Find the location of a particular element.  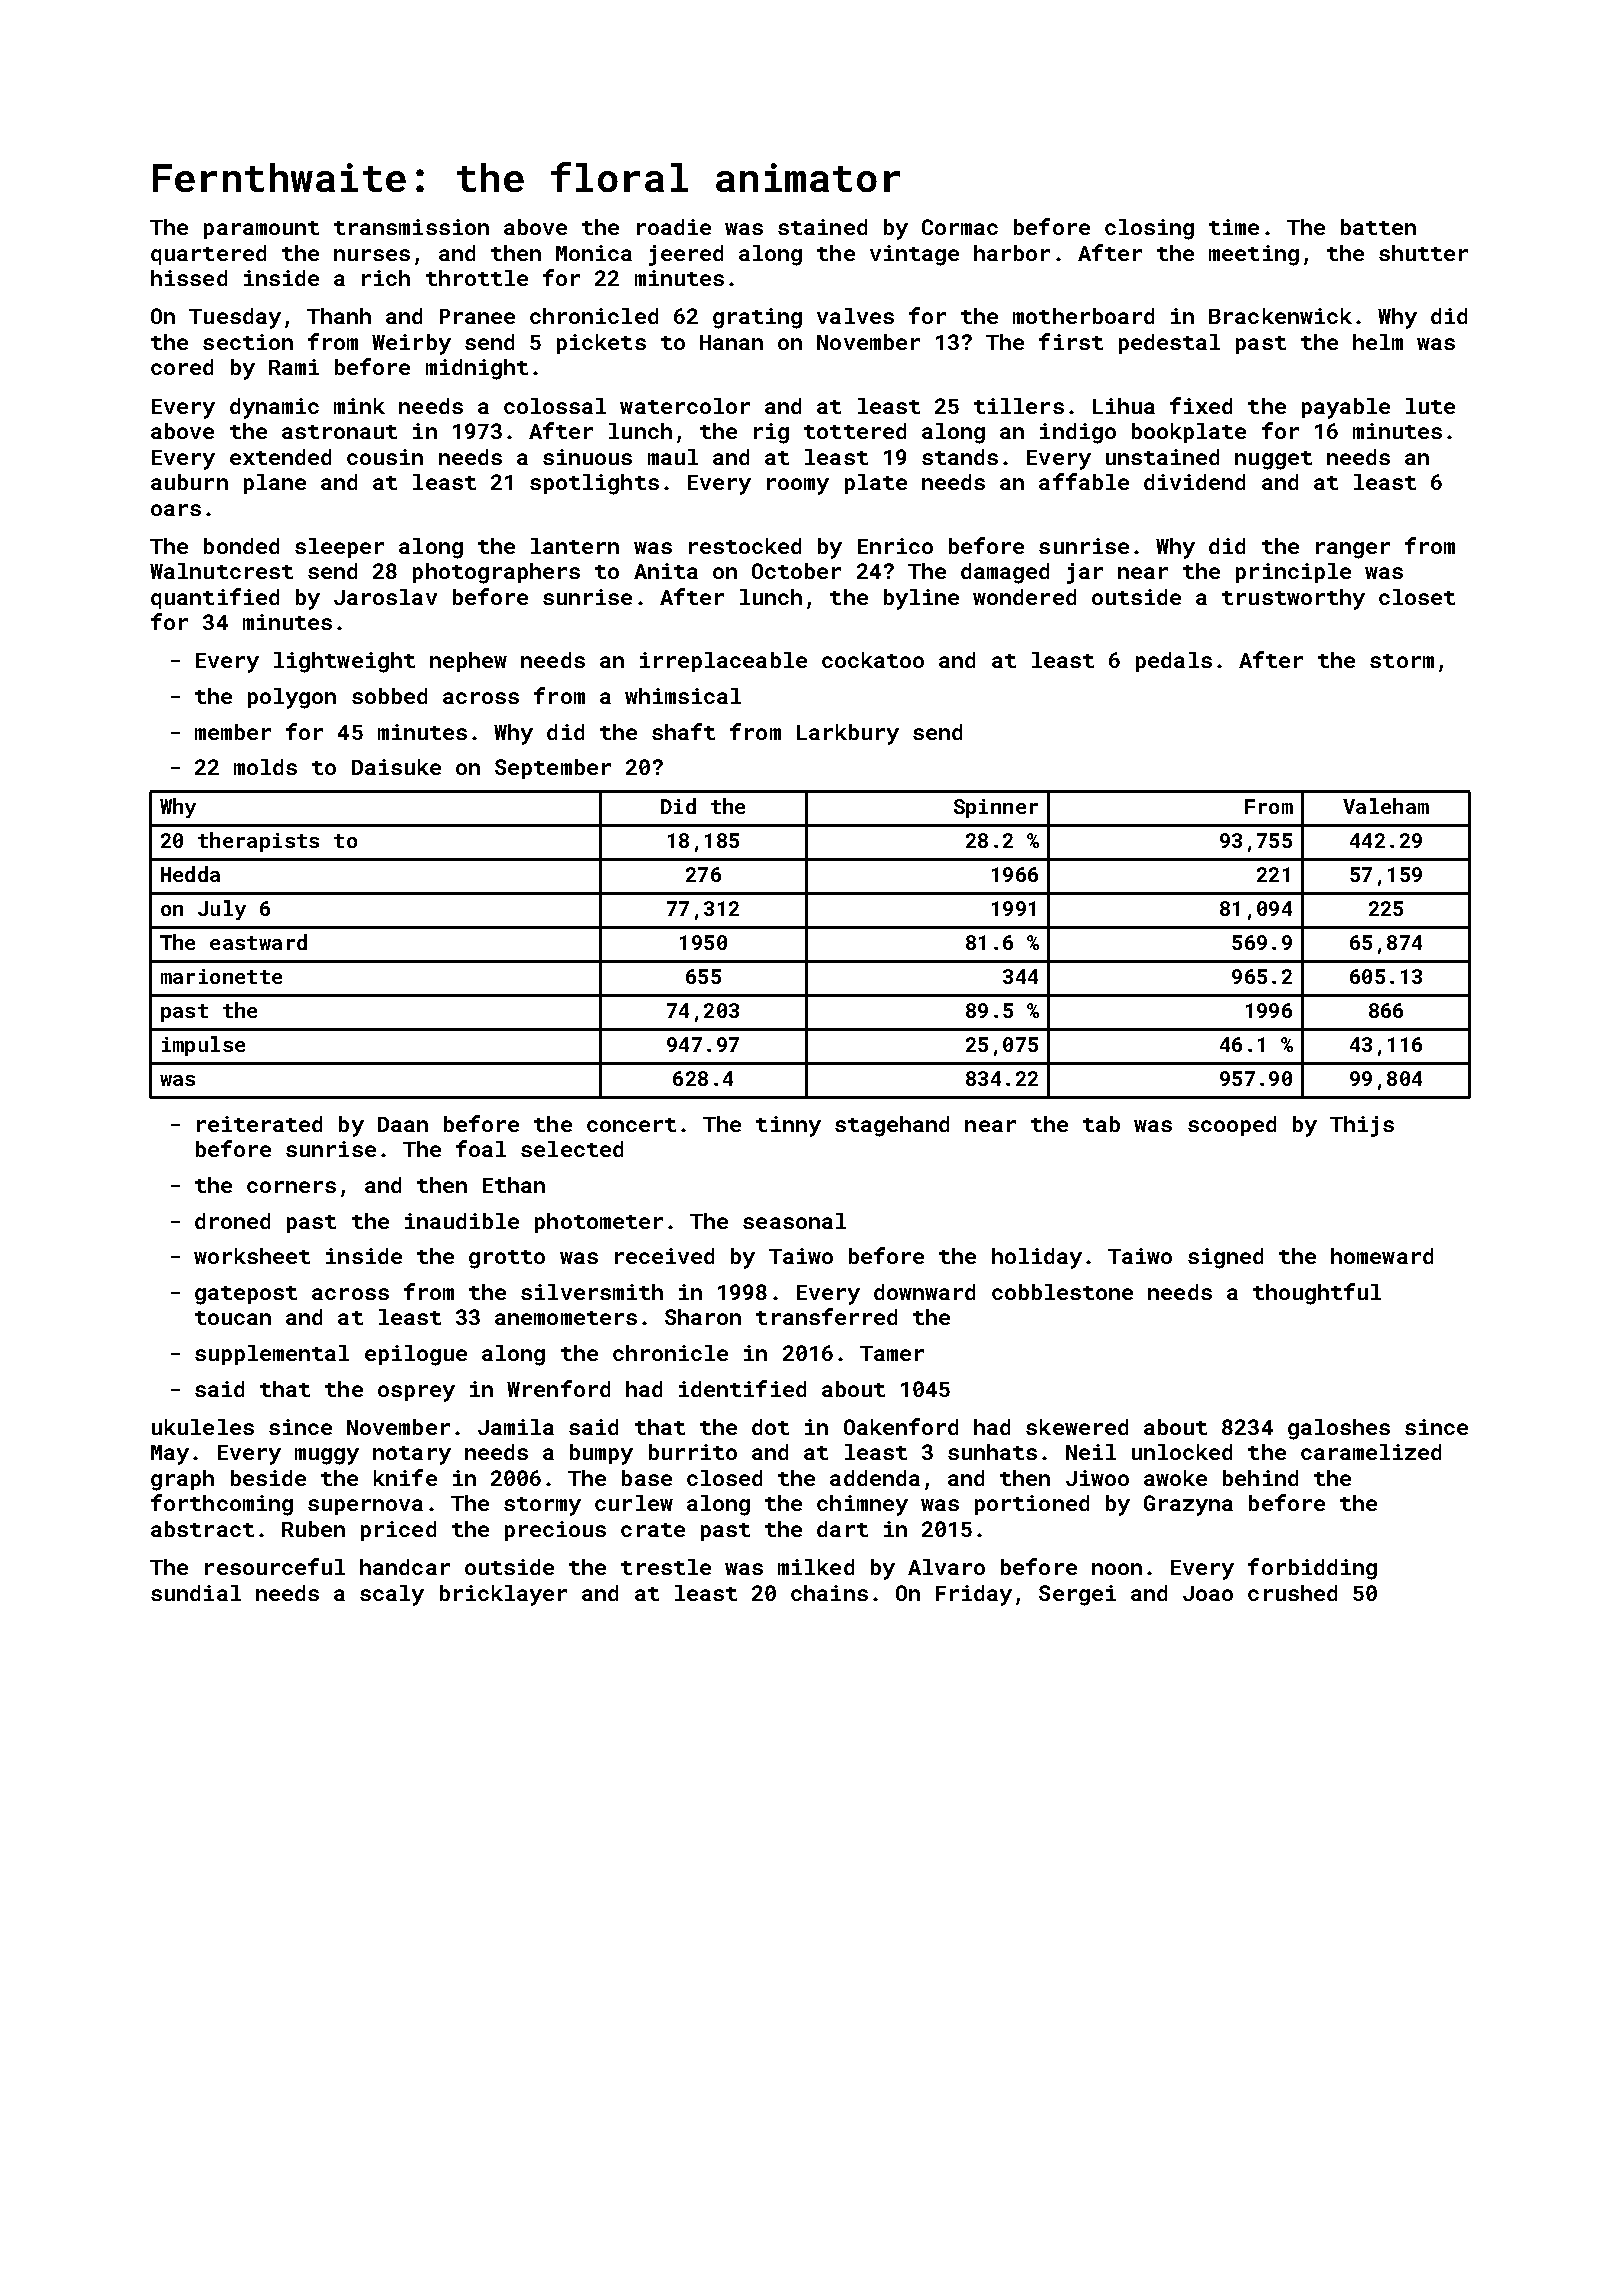

Thijs is located at coordinates (1362, 1126).
